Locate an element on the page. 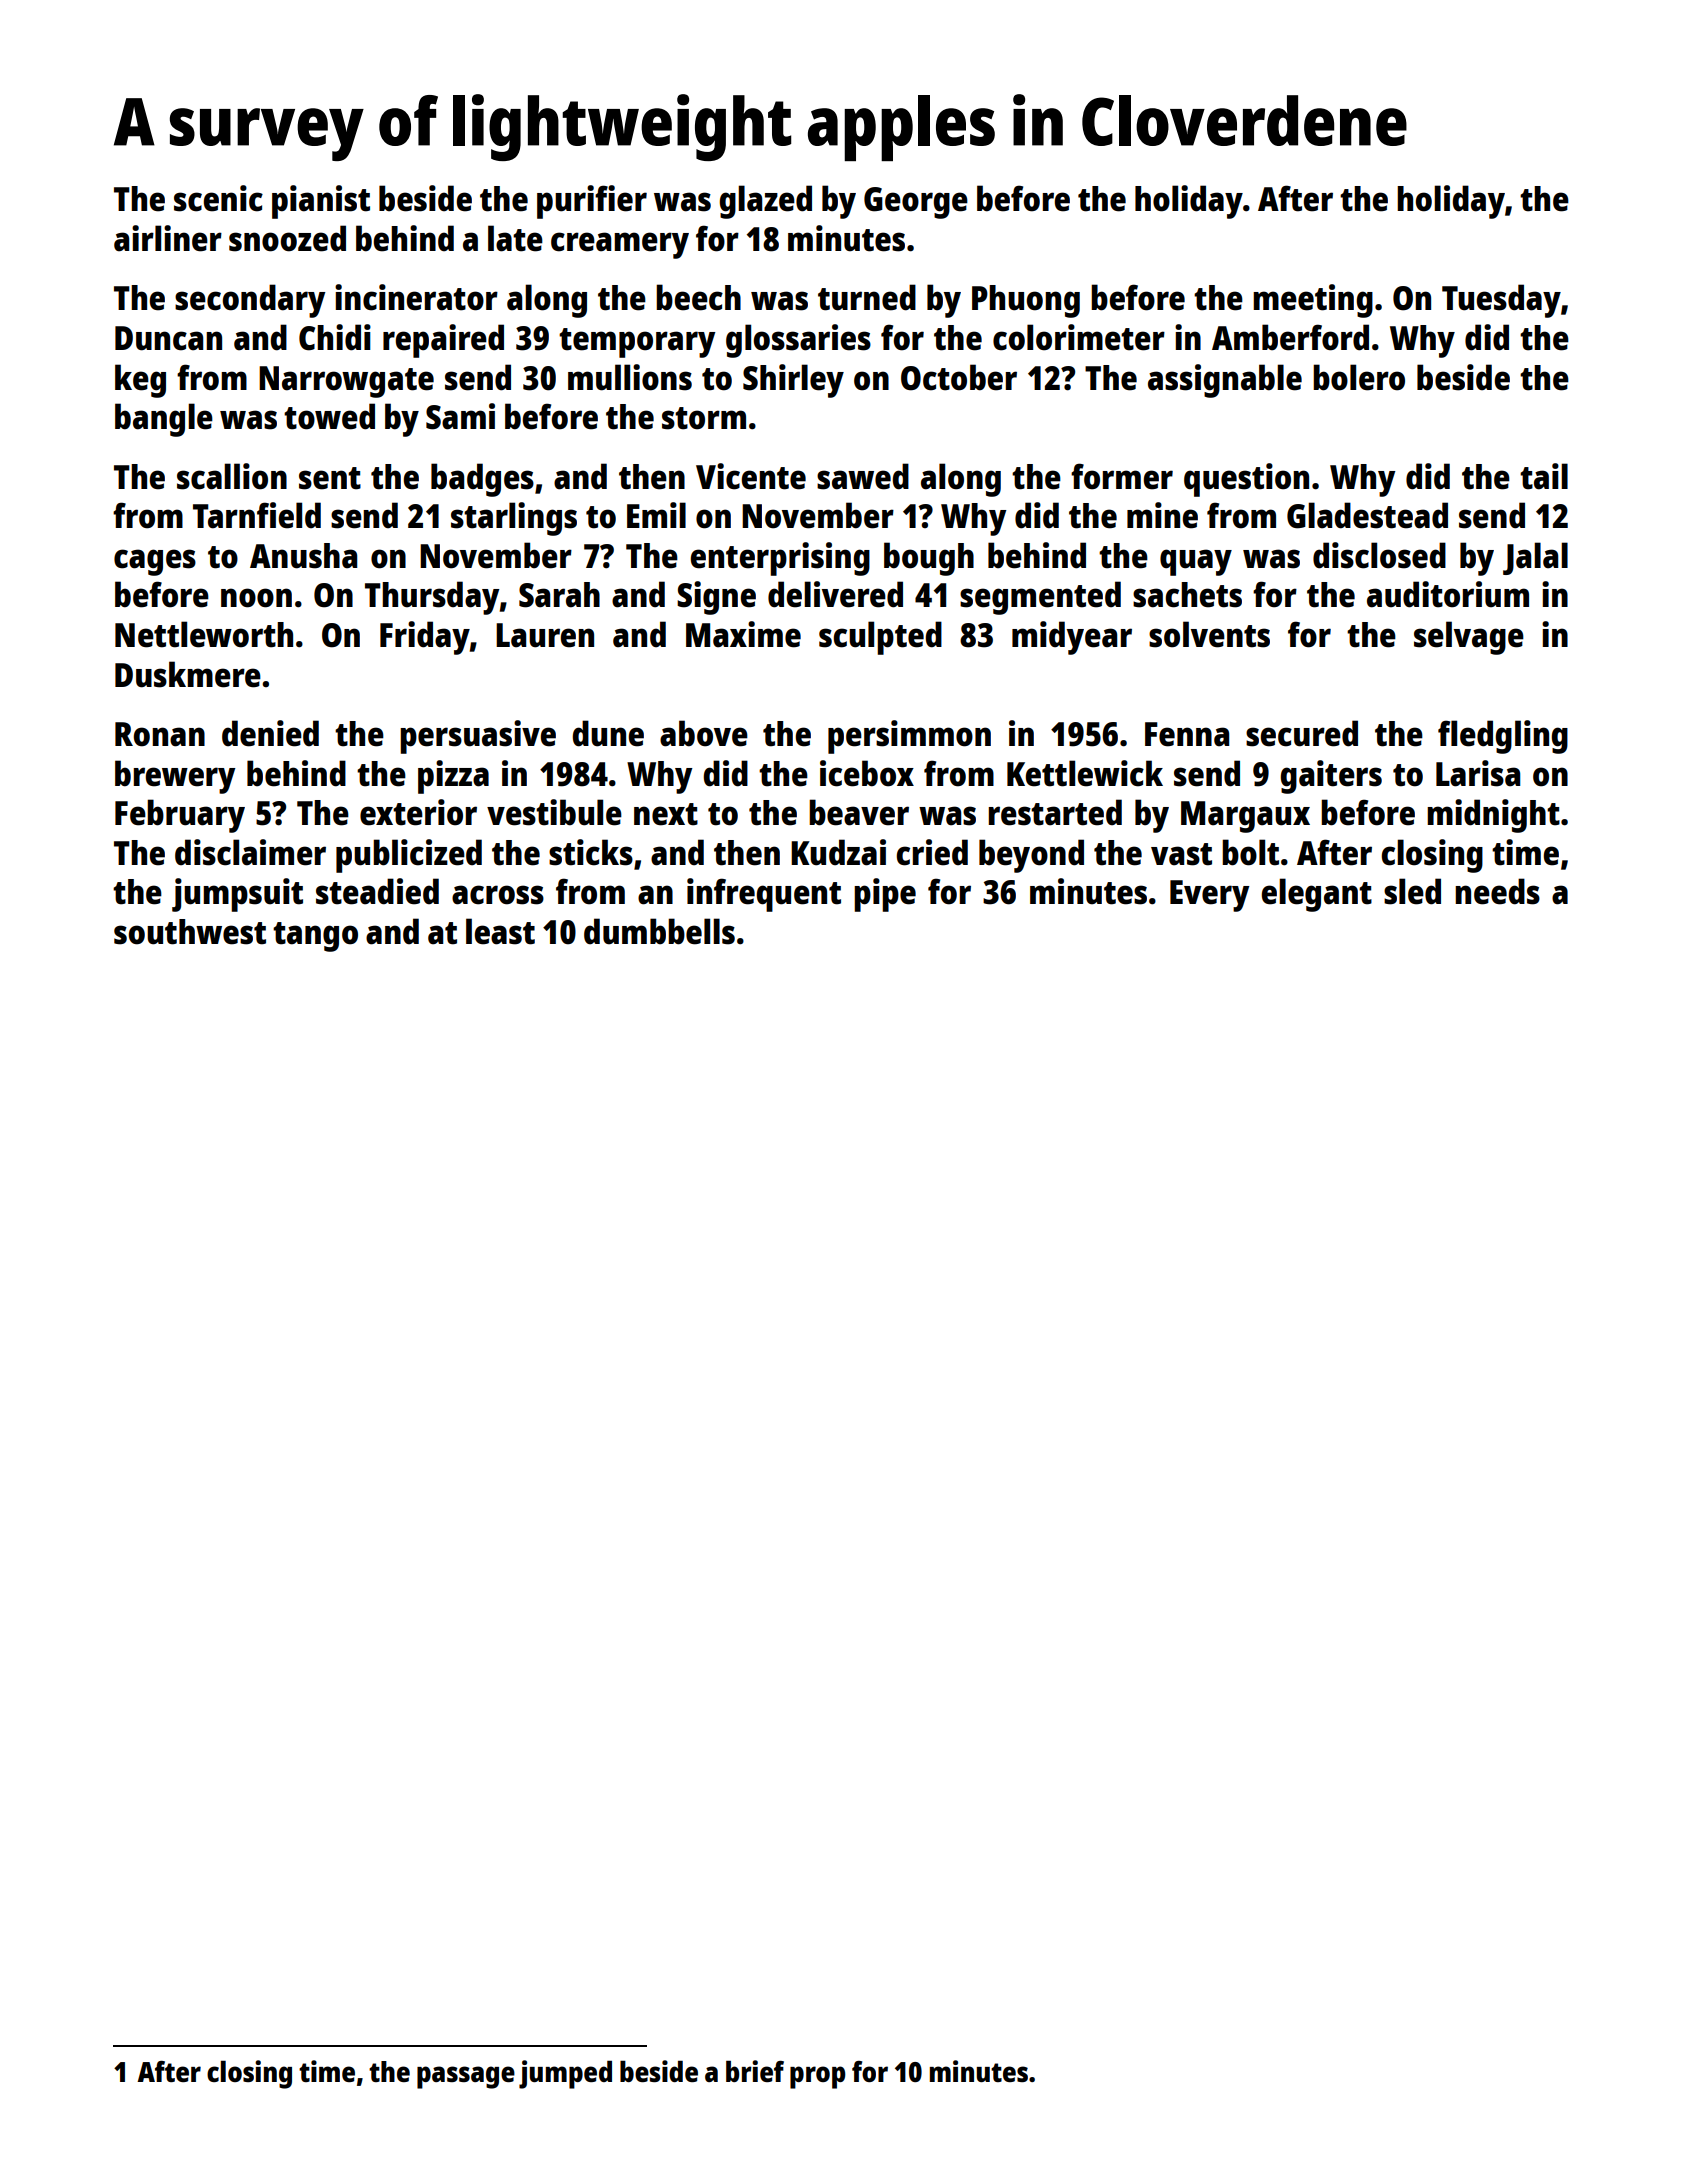  pianist is located at coordinates (321, 202).
